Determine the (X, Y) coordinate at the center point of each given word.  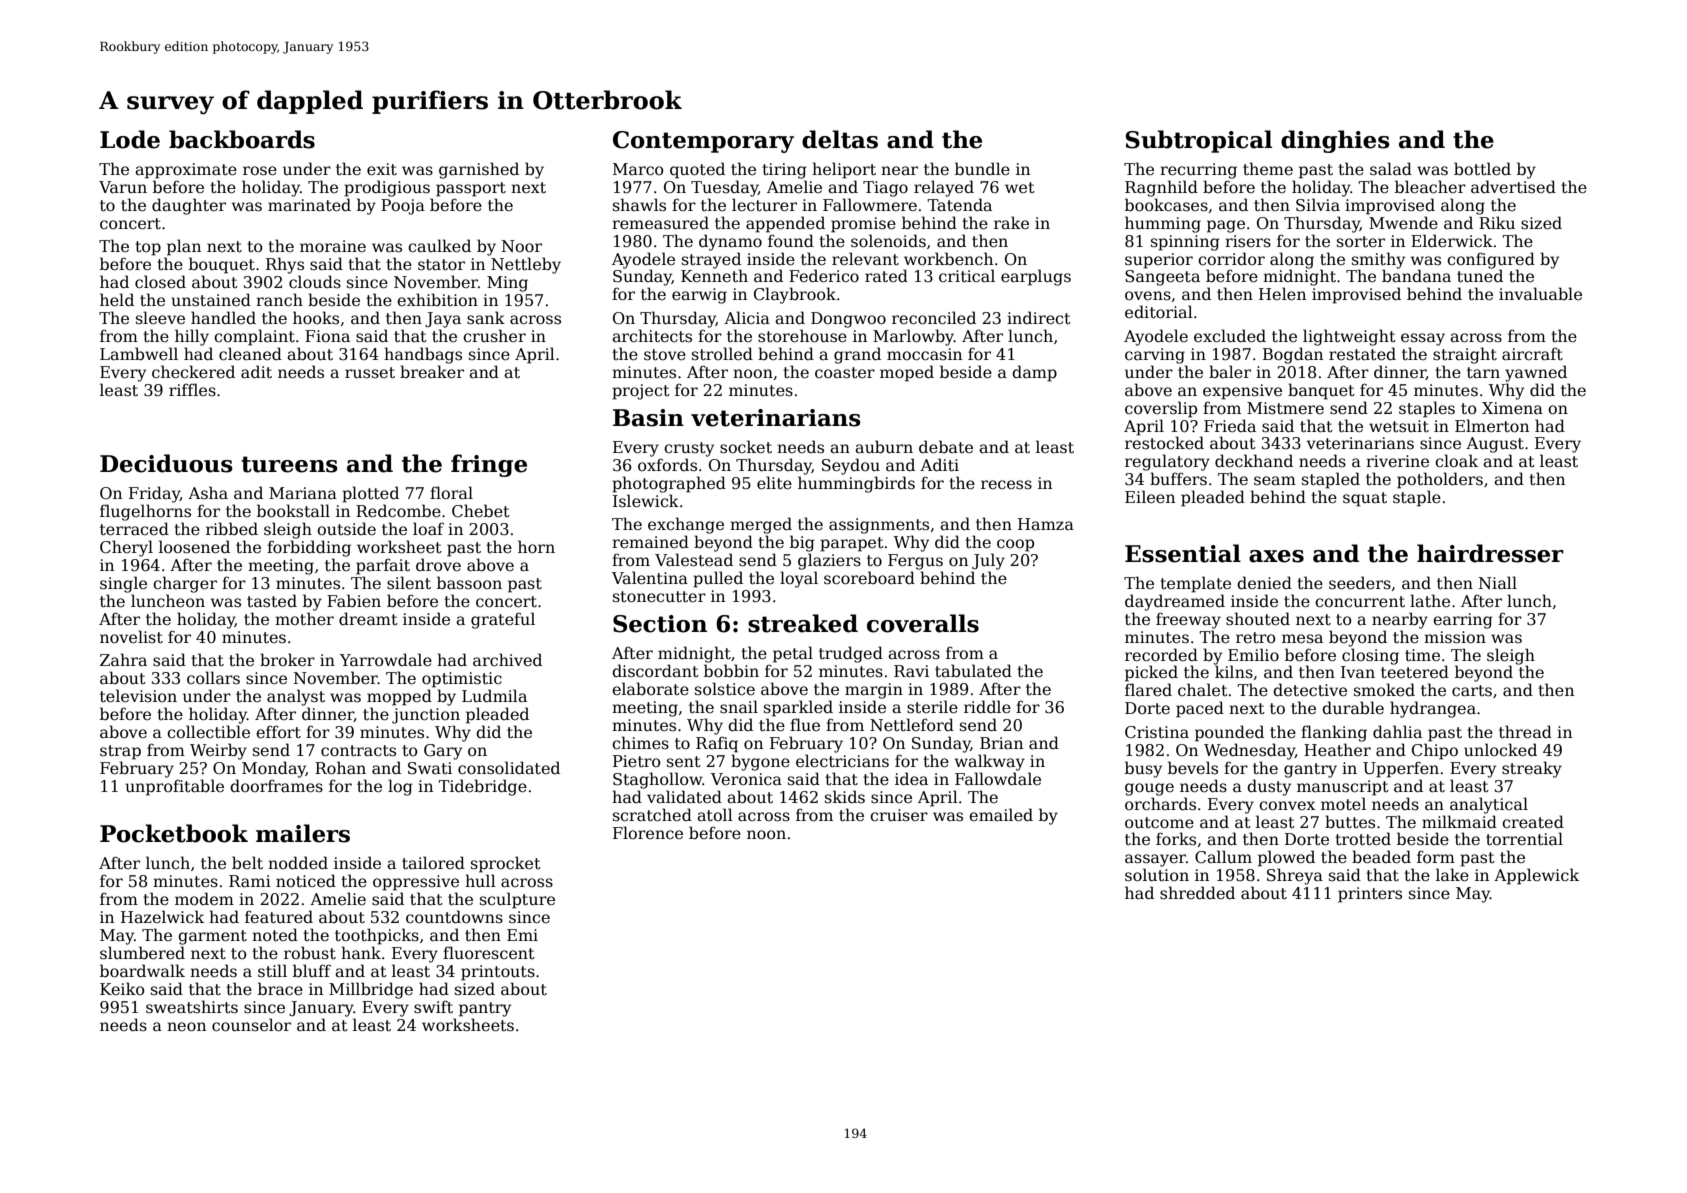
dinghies (1335, 141)
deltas (840, 139)
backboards (242, 139)
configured (1491, 260)
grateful (503, 620)
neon (186, 1027)
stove (665, 355)
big (802, 543)
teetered (1415, 671)
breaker (432, 372)
